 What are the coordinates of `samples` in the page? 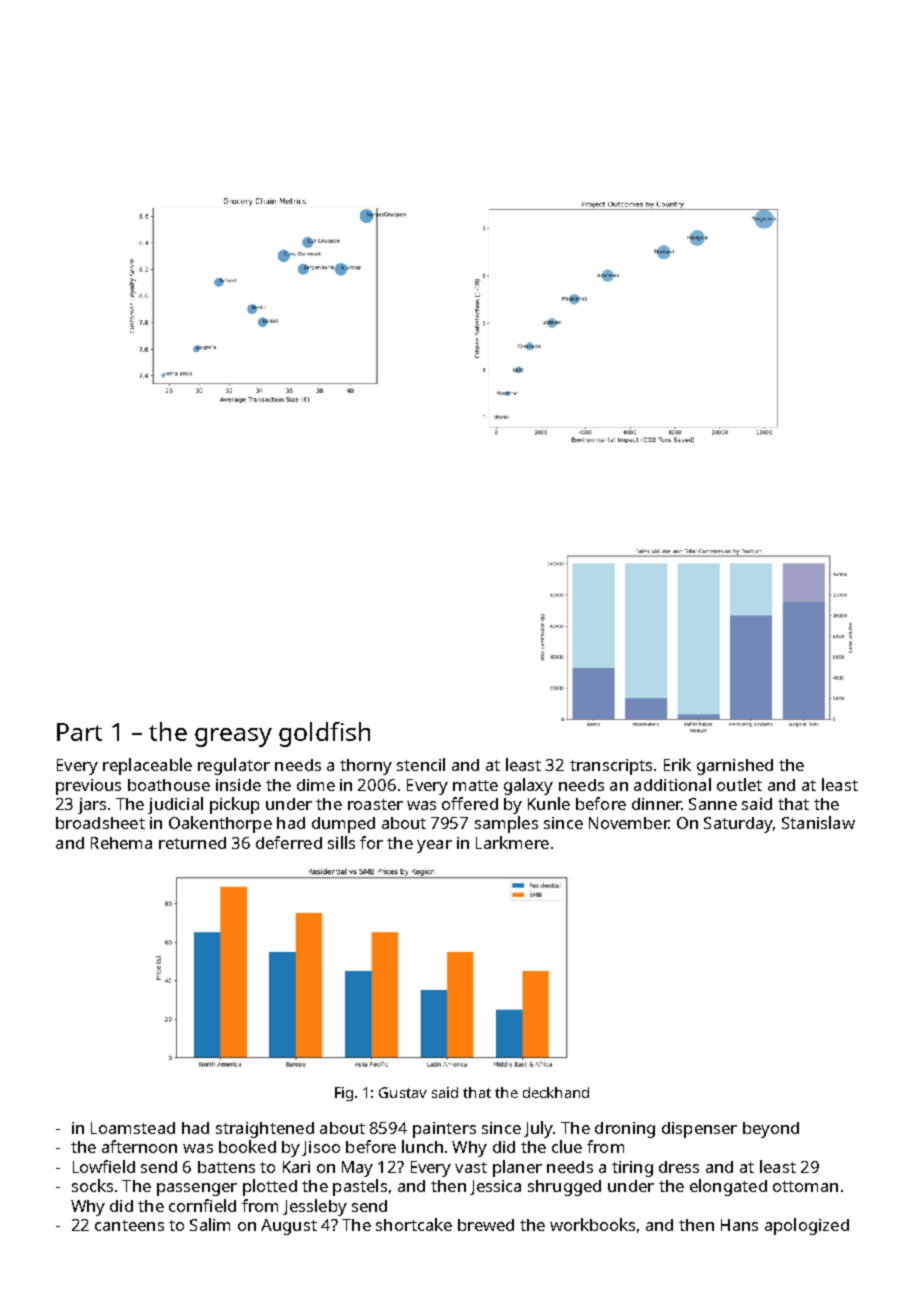 It's located at (506, 824).
